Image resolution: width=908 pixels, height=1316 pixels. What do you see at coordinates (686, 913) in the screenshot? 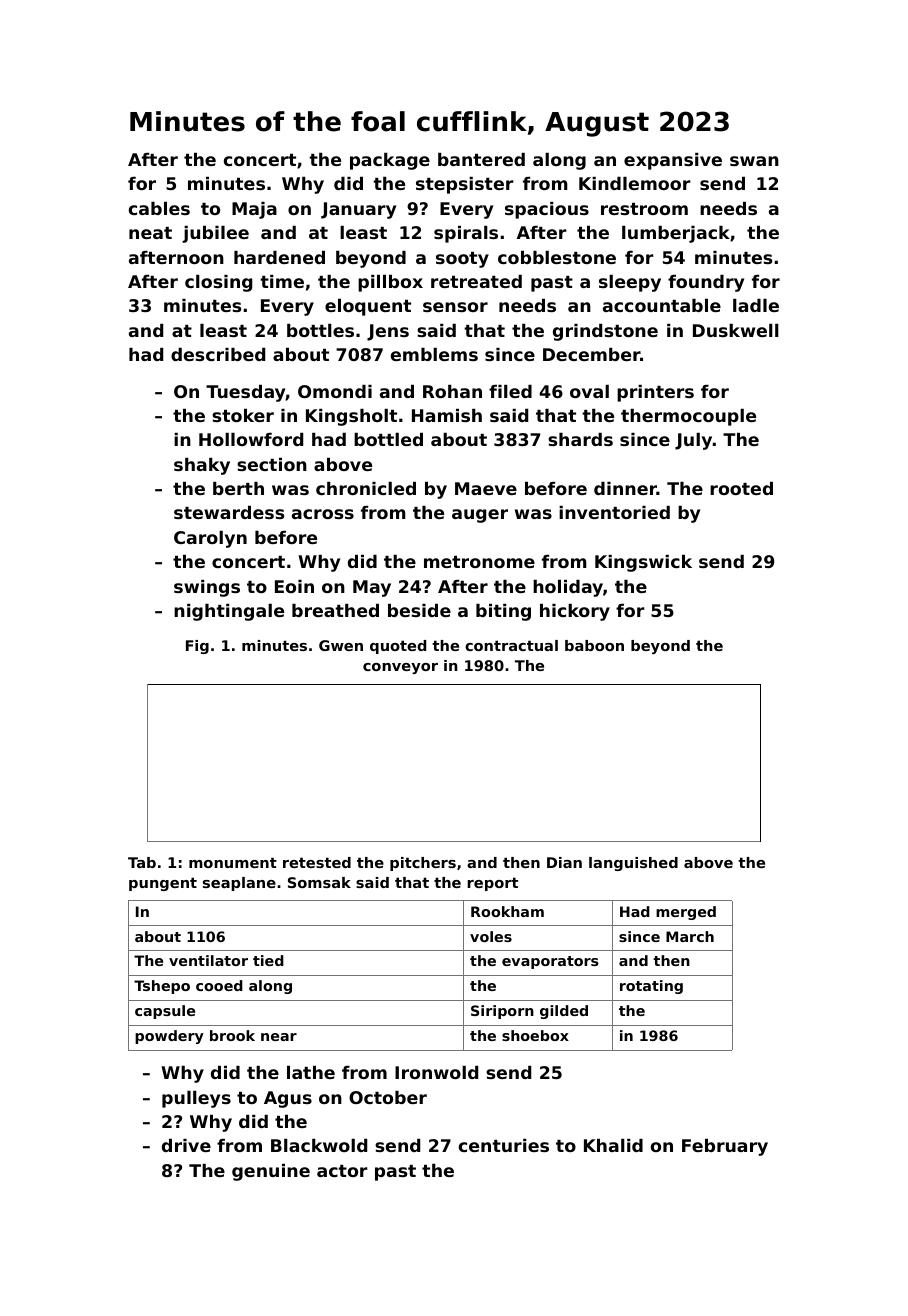
I see `merged` at bounding box center [686, 913].
